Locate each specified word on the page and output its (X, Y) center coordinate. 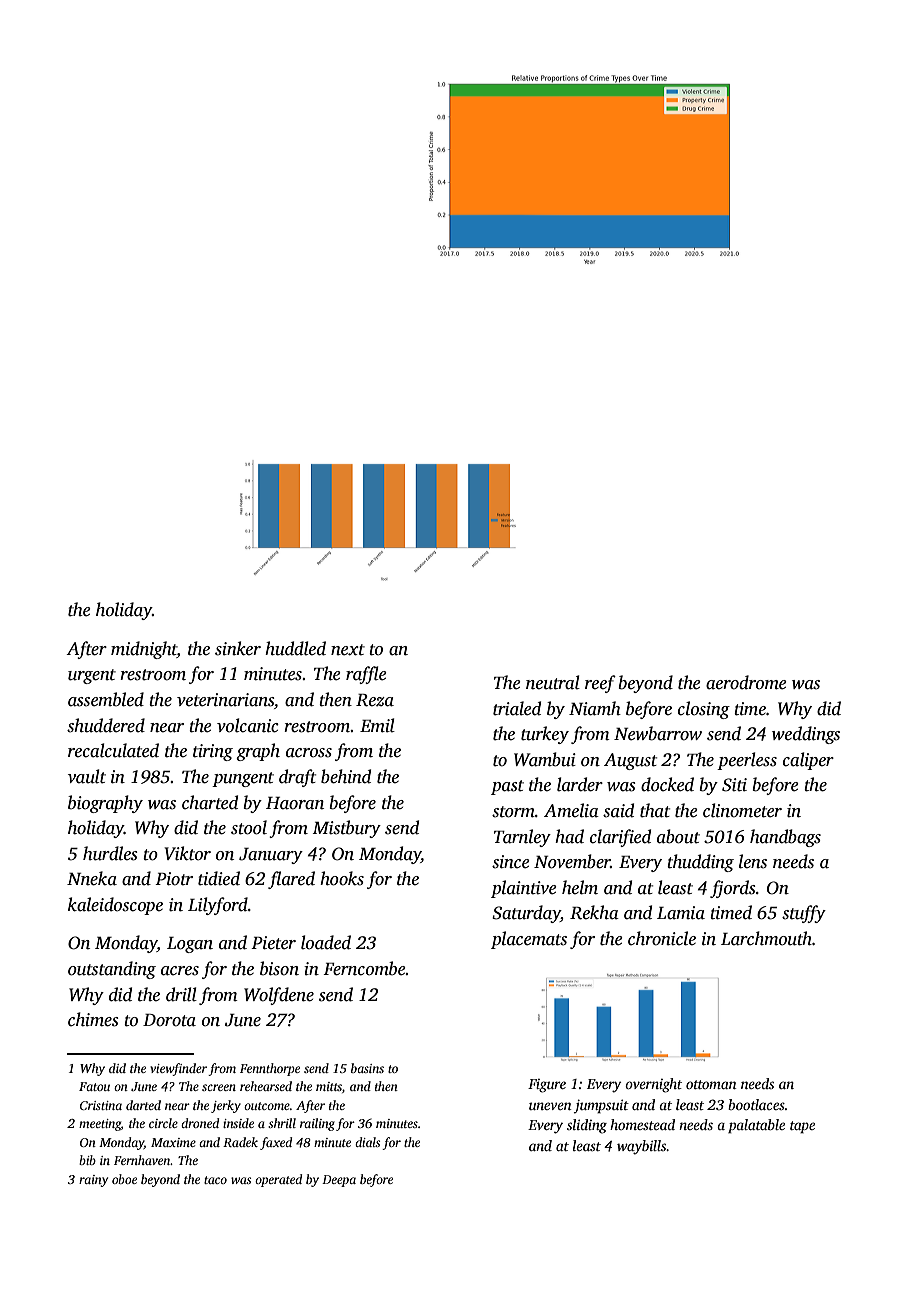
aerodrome (746, 682)
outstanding (112, 970)
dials (367, 1142)
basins (367, 1068)
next (348, 650)
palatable (756, 1126)
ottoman (711, 1084)
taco (215, 1180)
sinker (238, 648)
